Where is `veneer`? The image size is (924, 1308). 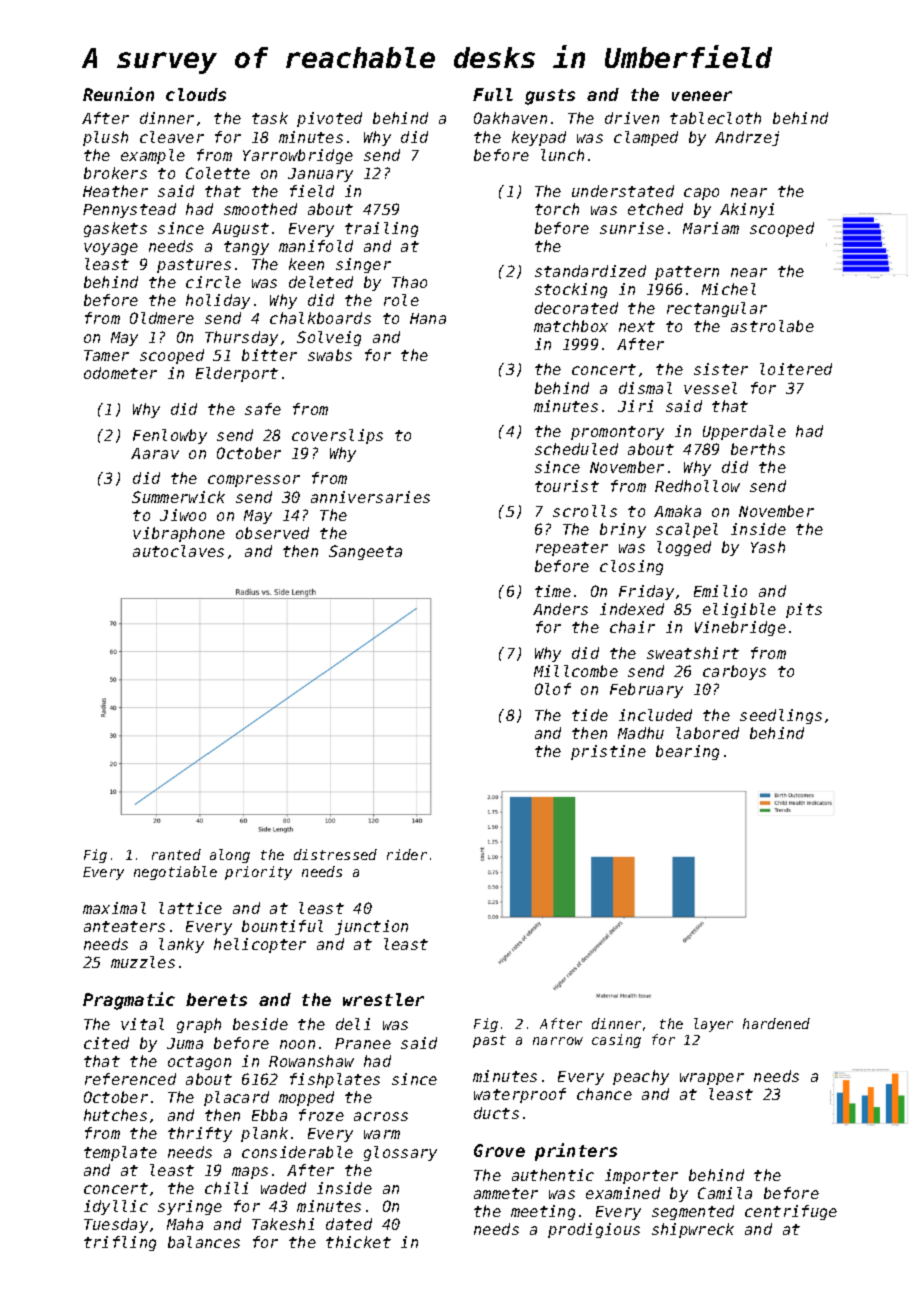 veneer is located at coordinates (702, 96).
